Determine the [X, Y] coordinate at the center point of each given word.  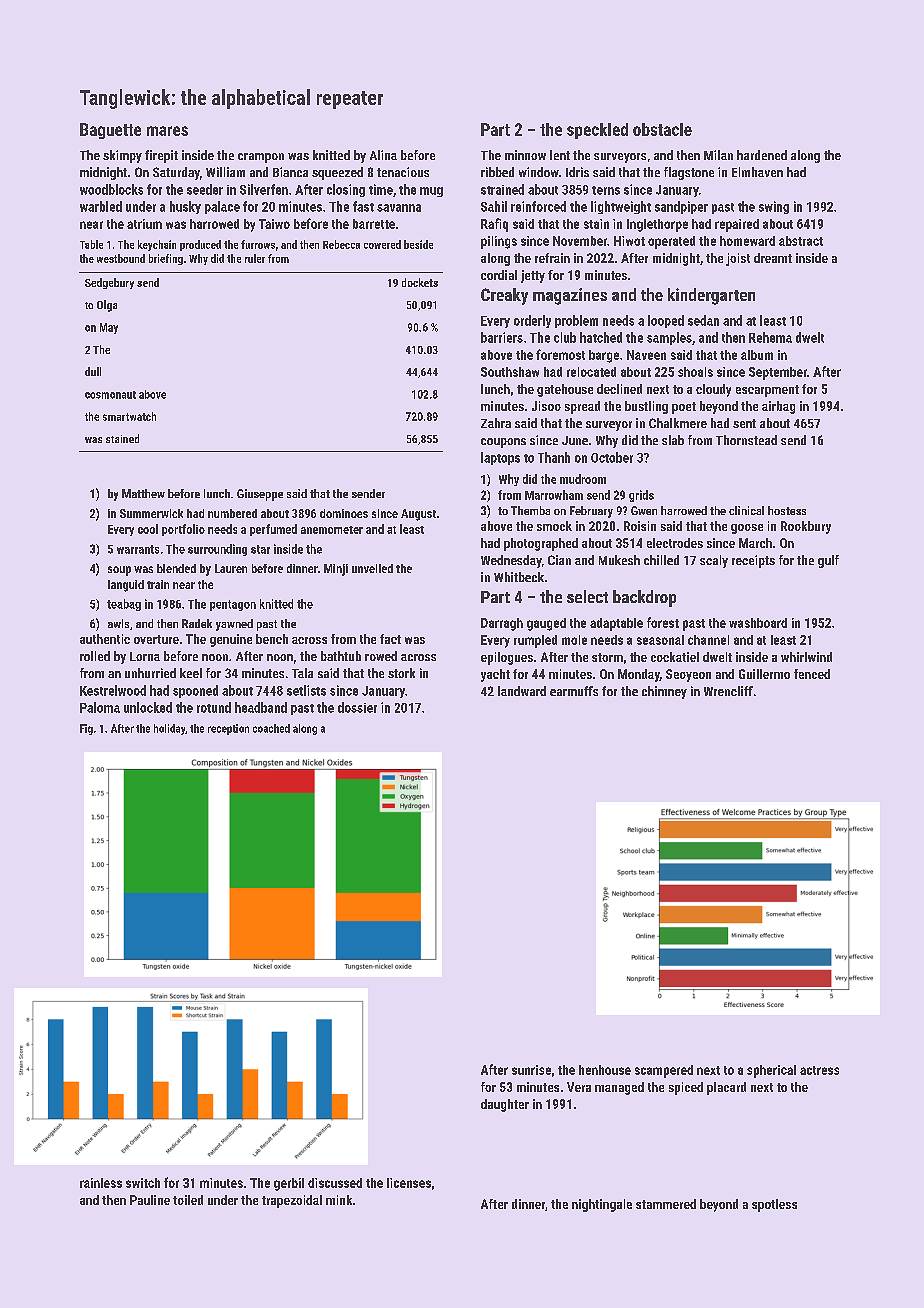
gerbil [289, 1184]
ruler [255, 258]
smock [554, 526]
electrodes [675, 543]
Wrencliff [728, 691]
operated [671, 242]
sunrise [531, 1070]
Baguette [110, 131]
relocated [591, 372]
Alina [383, 155]
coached [271, 728]
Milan [718, 155]
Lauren [231, 568]
